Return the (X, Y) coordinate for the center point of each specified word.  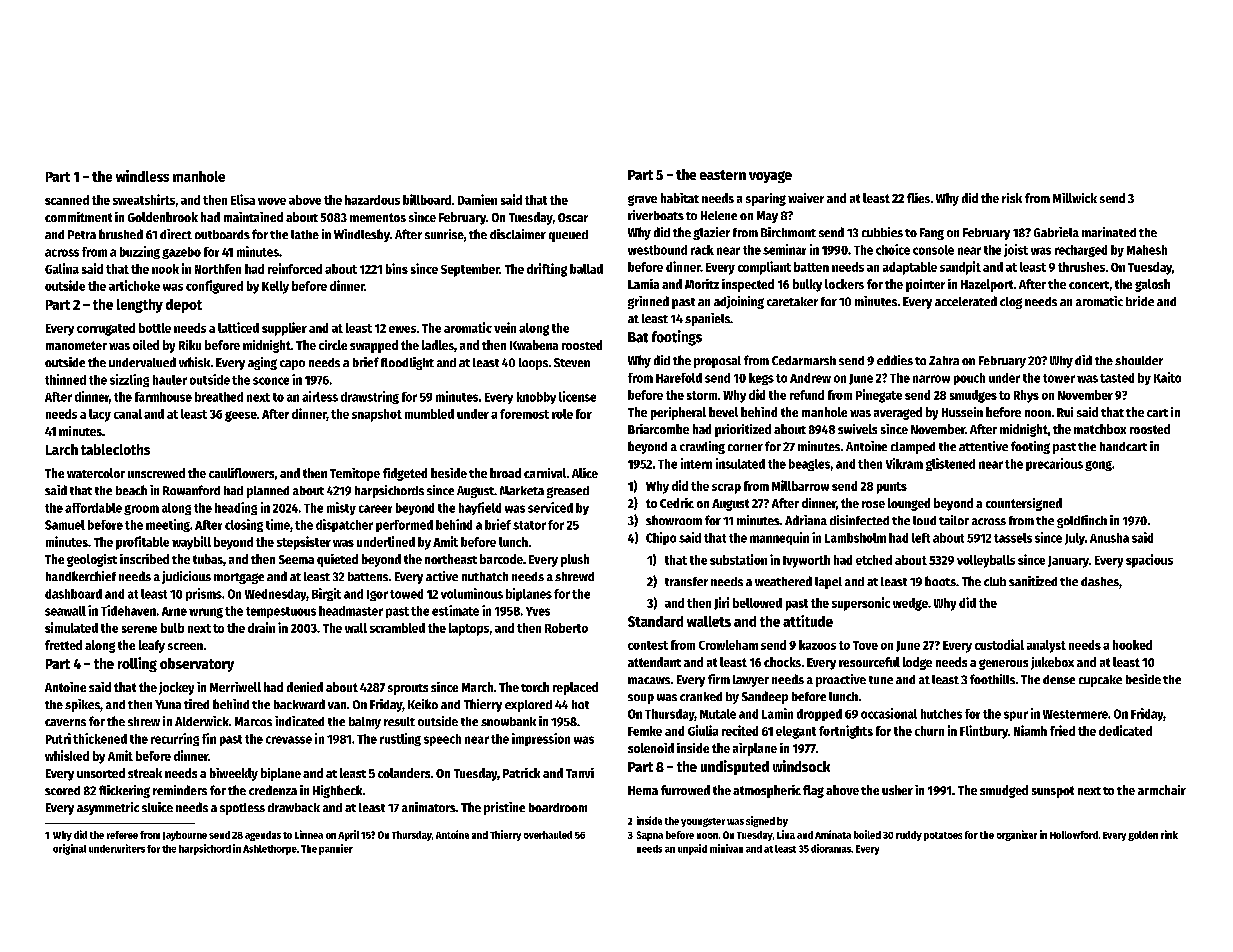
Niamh (1030, 730)
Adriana (806, 520)
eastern (723, 175)
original (69, 849)
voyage (770, 177)
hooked (1132, 645)
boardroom (558, 807)
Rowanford (191, 490)
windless (142, 176)
